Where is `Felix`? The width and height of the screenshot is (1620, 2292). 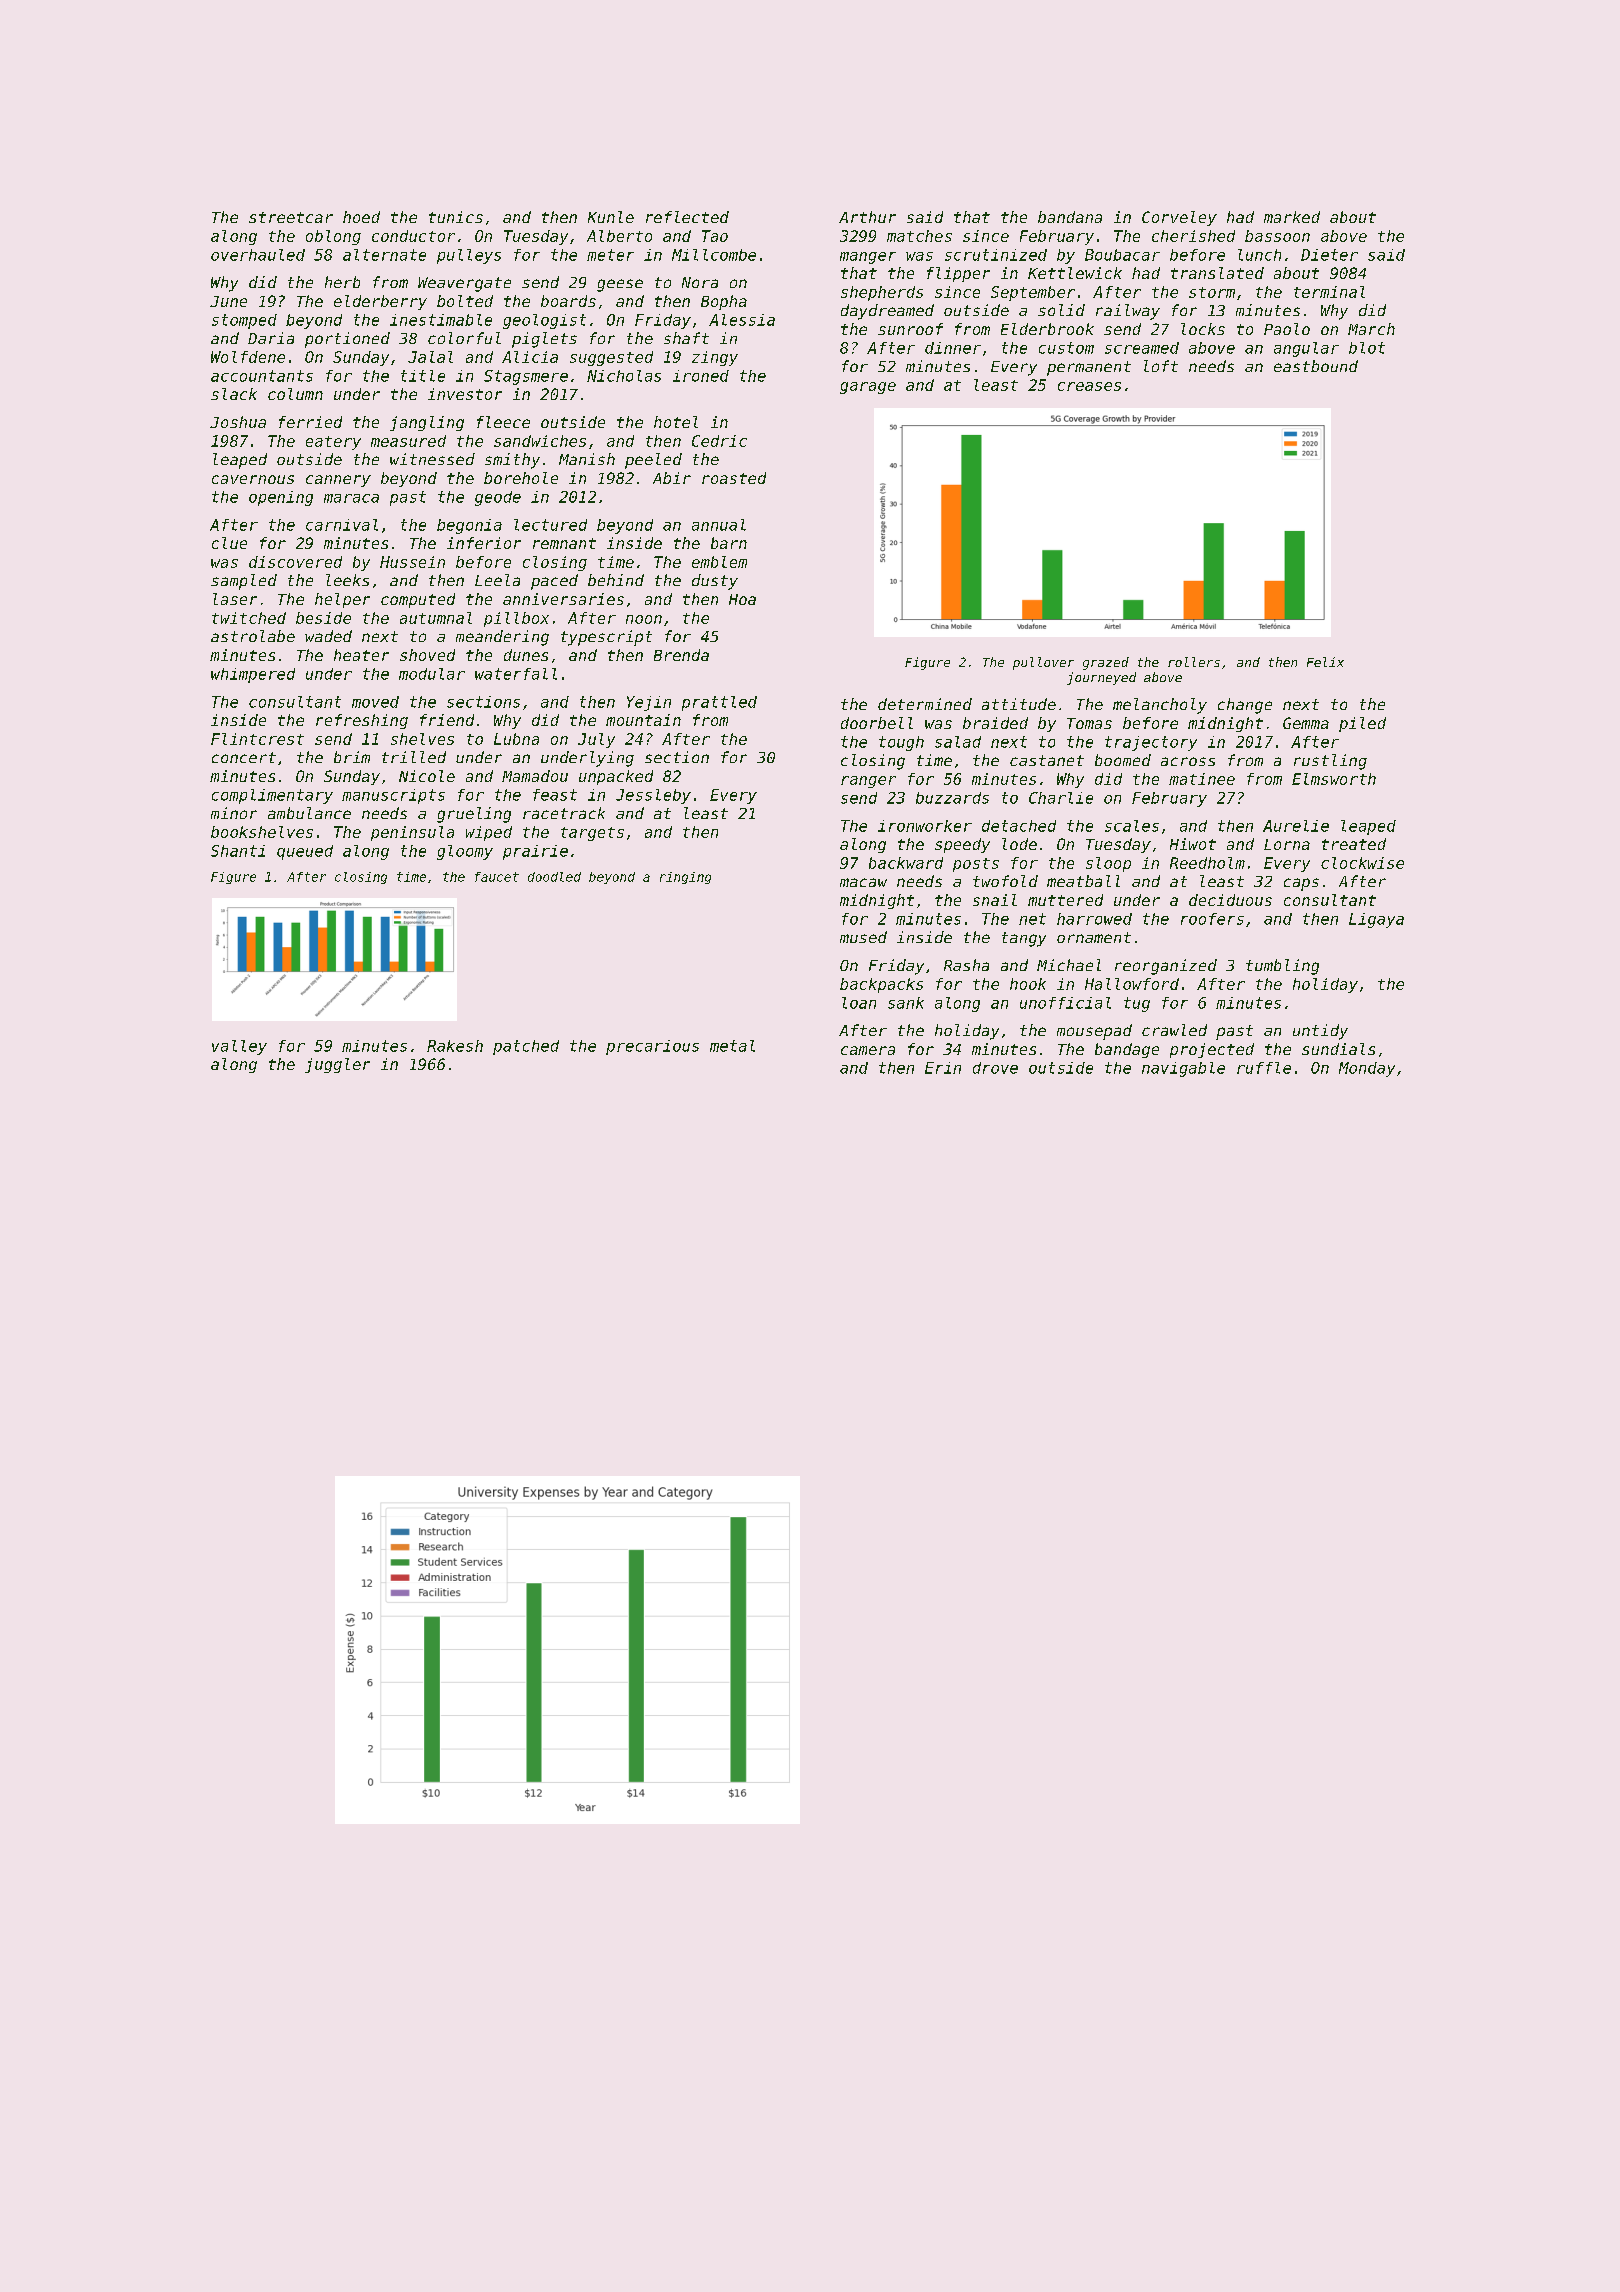
Felix is located at coordinates (1325, 662).
